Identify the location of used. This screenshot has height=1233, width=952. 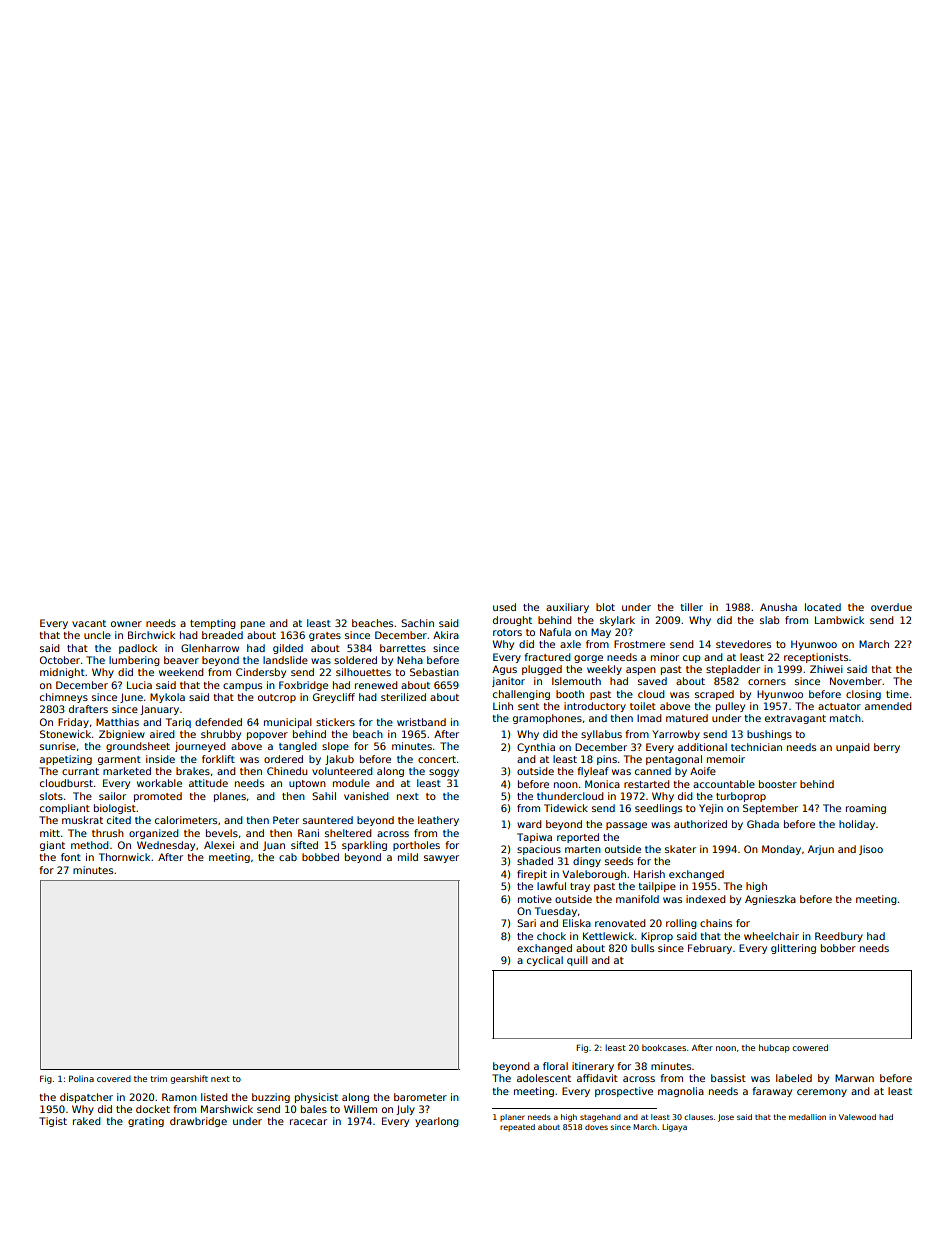
(504, 607).
